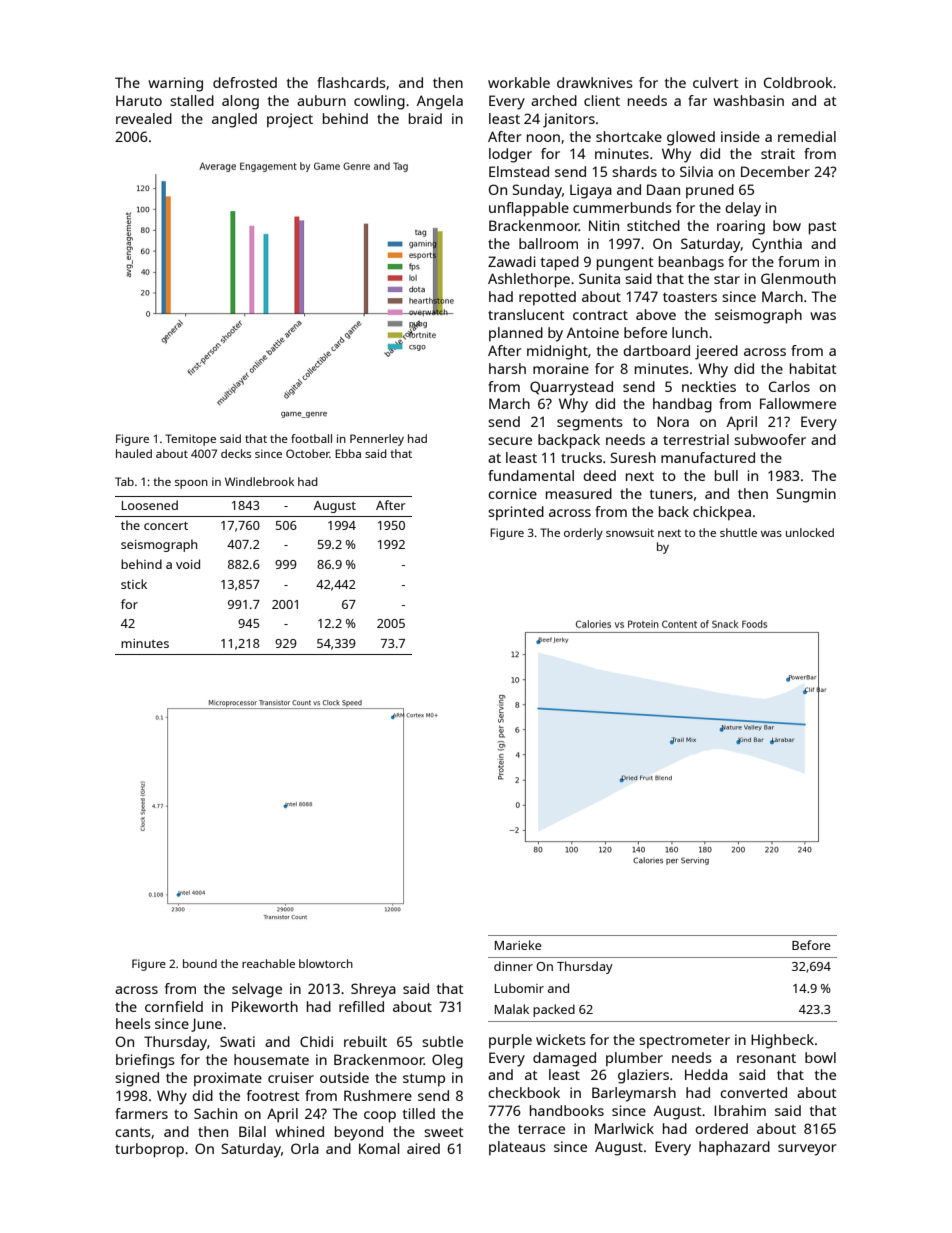  What do you see at coordinates (133, 1023) in the document?
I see `heels` at bounding box center [133, 1023].
